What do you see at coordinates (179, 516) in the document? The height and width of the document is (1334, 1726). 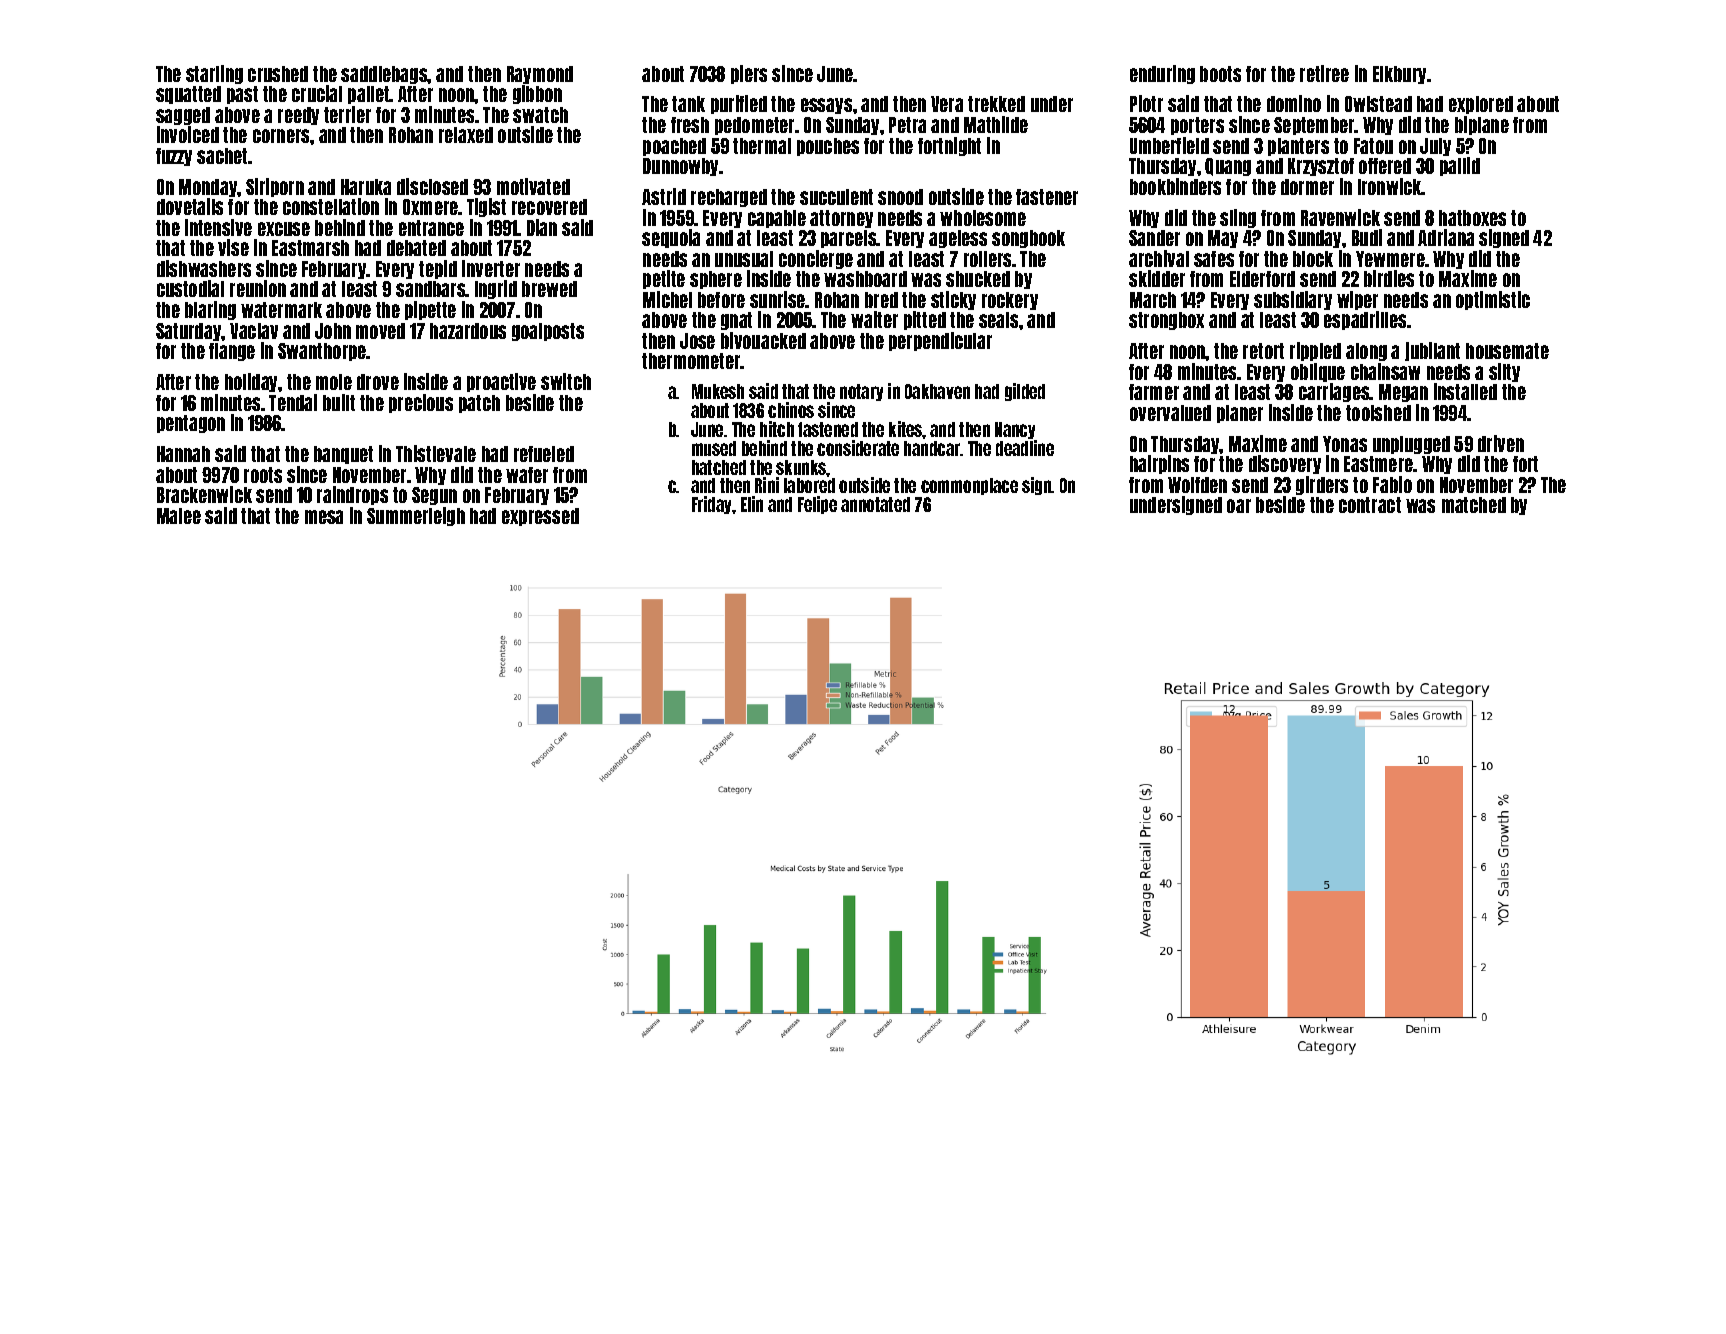 I see `Malee` at bounding box center [179, 516].
